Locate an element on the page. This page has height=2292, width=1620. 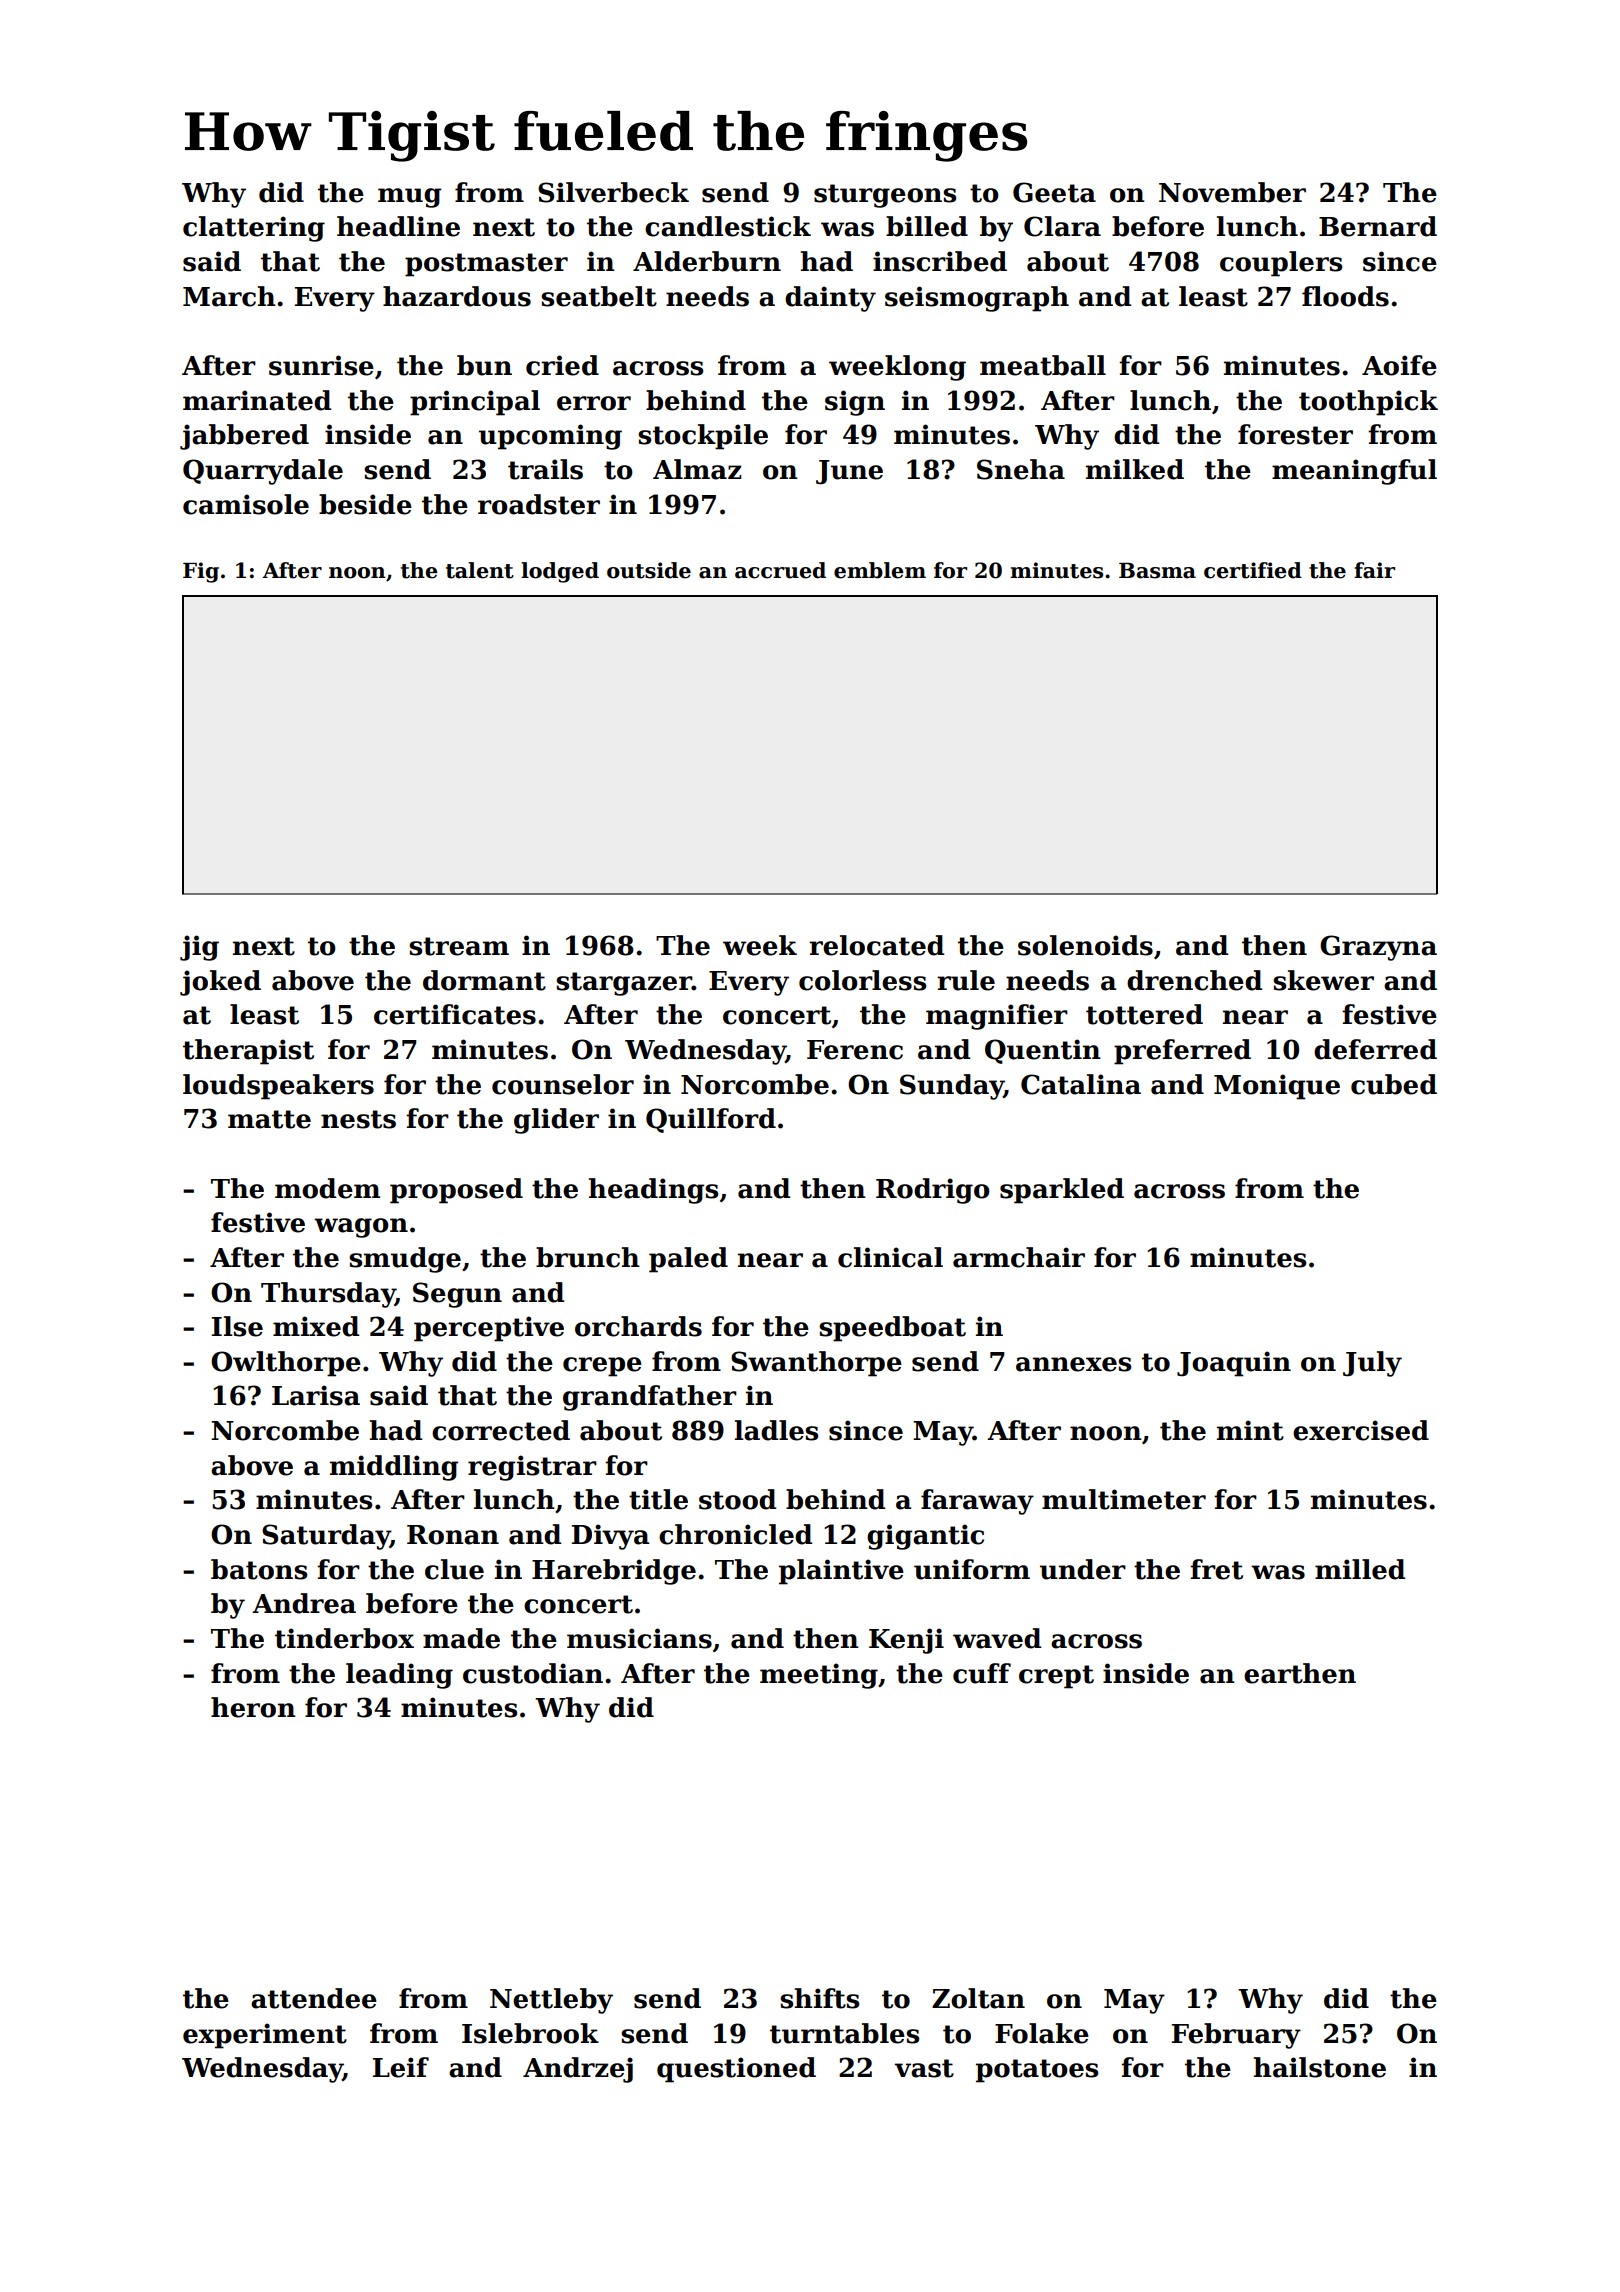
Sneha is located at coordinates (1021, 469).
